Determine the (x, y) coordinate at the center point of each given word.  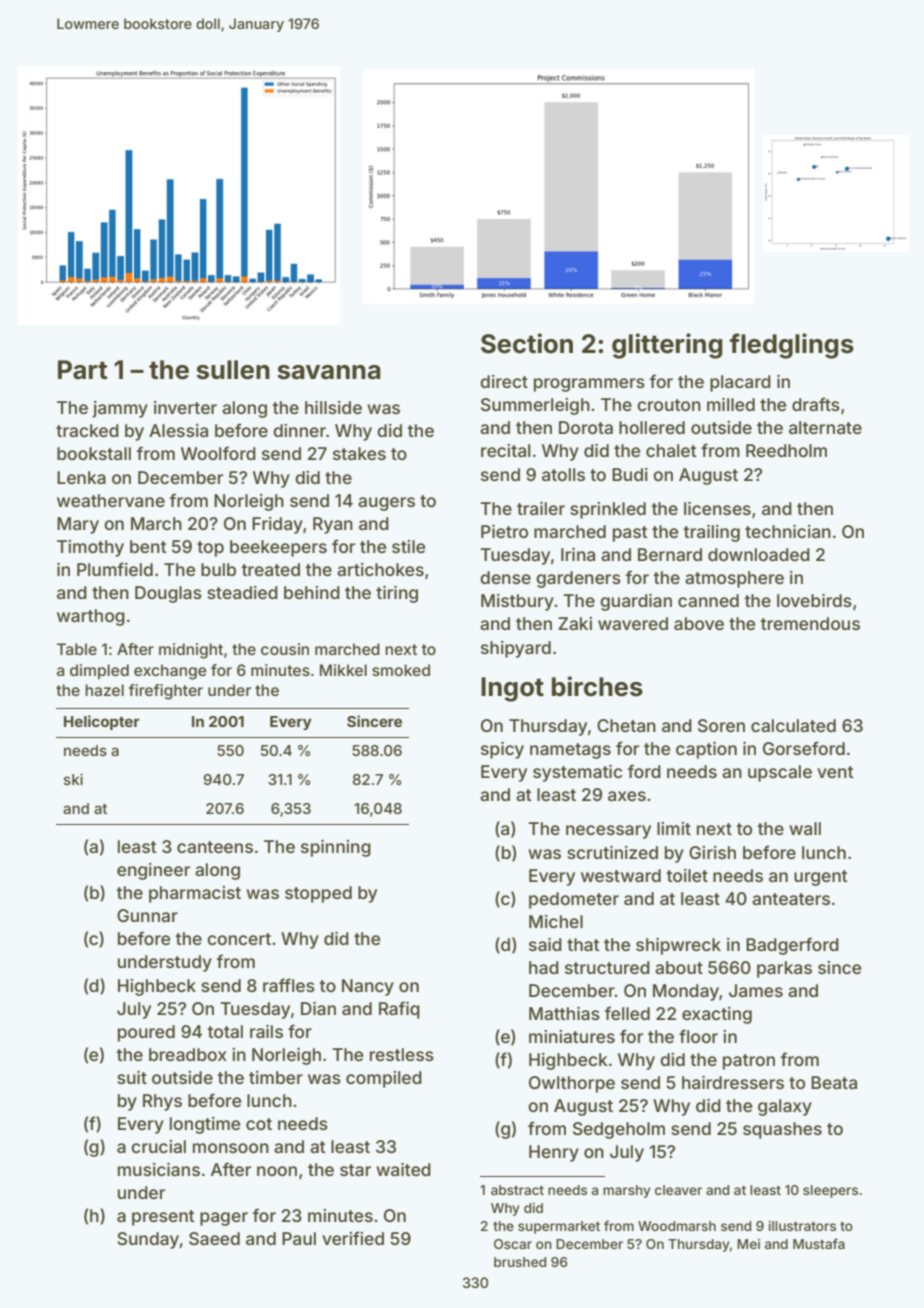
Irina (578, 554)
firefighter (166, 692)
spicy (502, 750)
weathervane (111, 500)
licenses (717, 508)
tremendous (810, 623)
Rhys (162, 1102)
